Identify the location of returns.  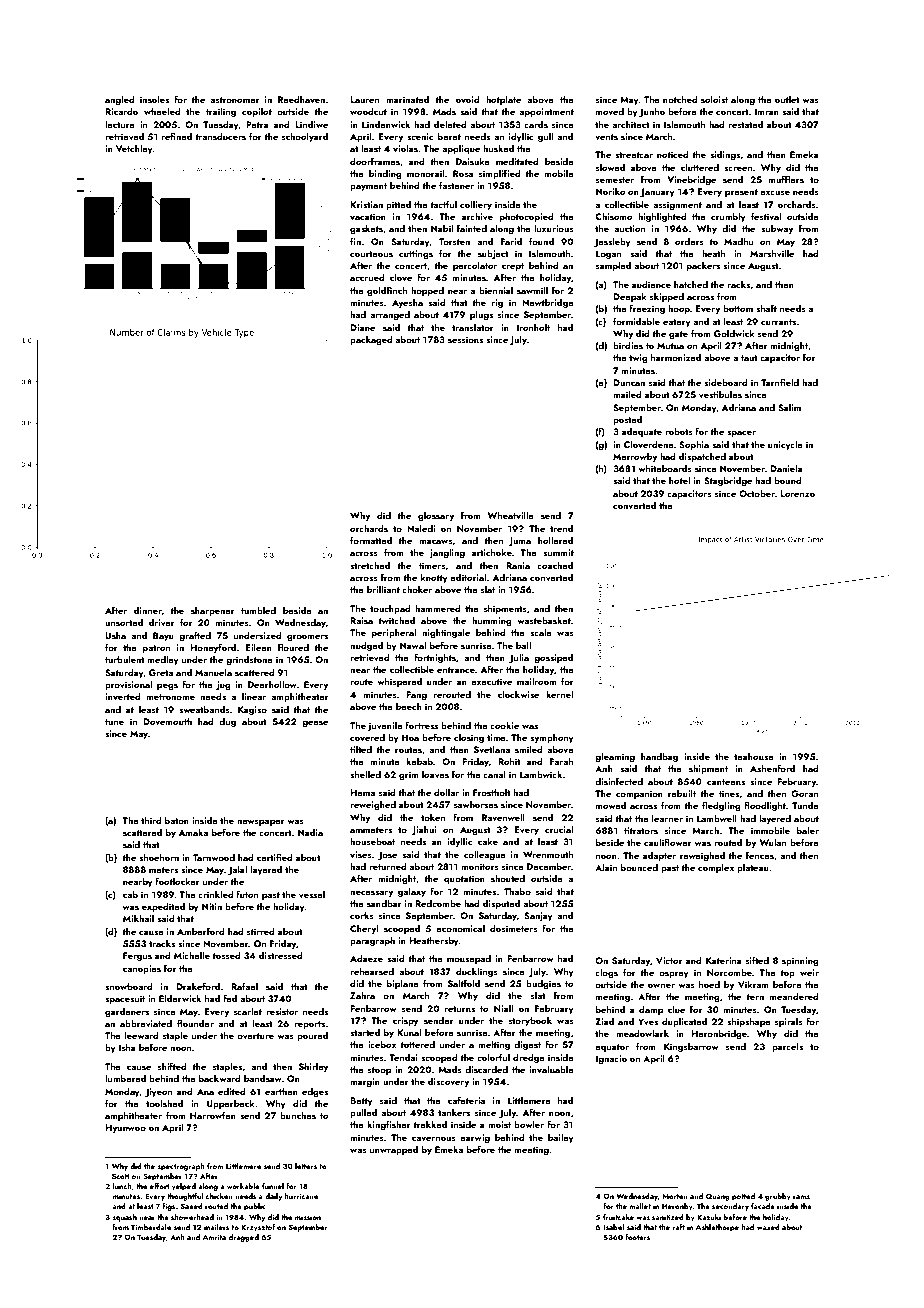
(460, 1009).
